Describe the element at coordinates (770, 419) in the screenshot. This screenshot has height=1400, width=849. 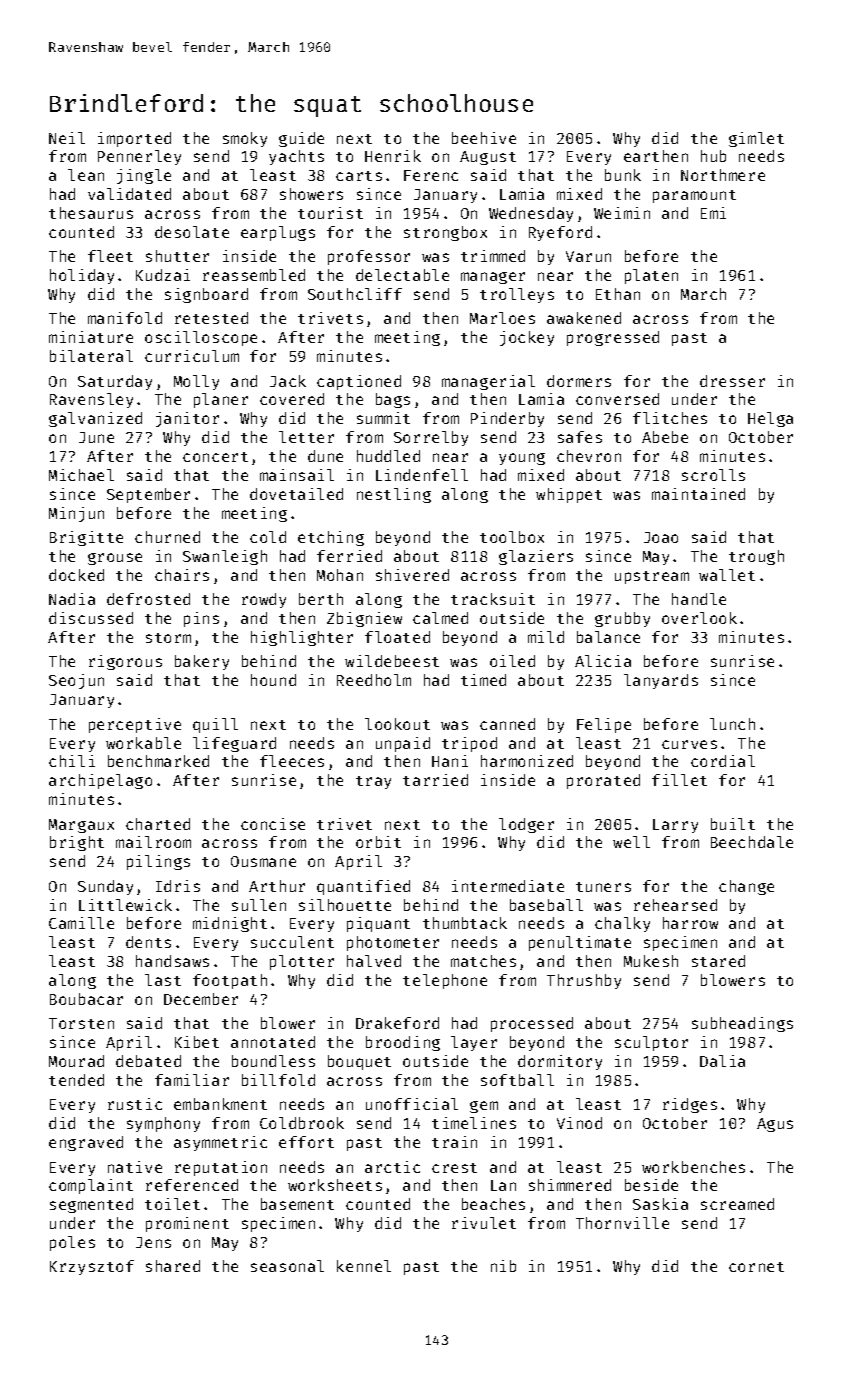
I see `Helga` at that location.
